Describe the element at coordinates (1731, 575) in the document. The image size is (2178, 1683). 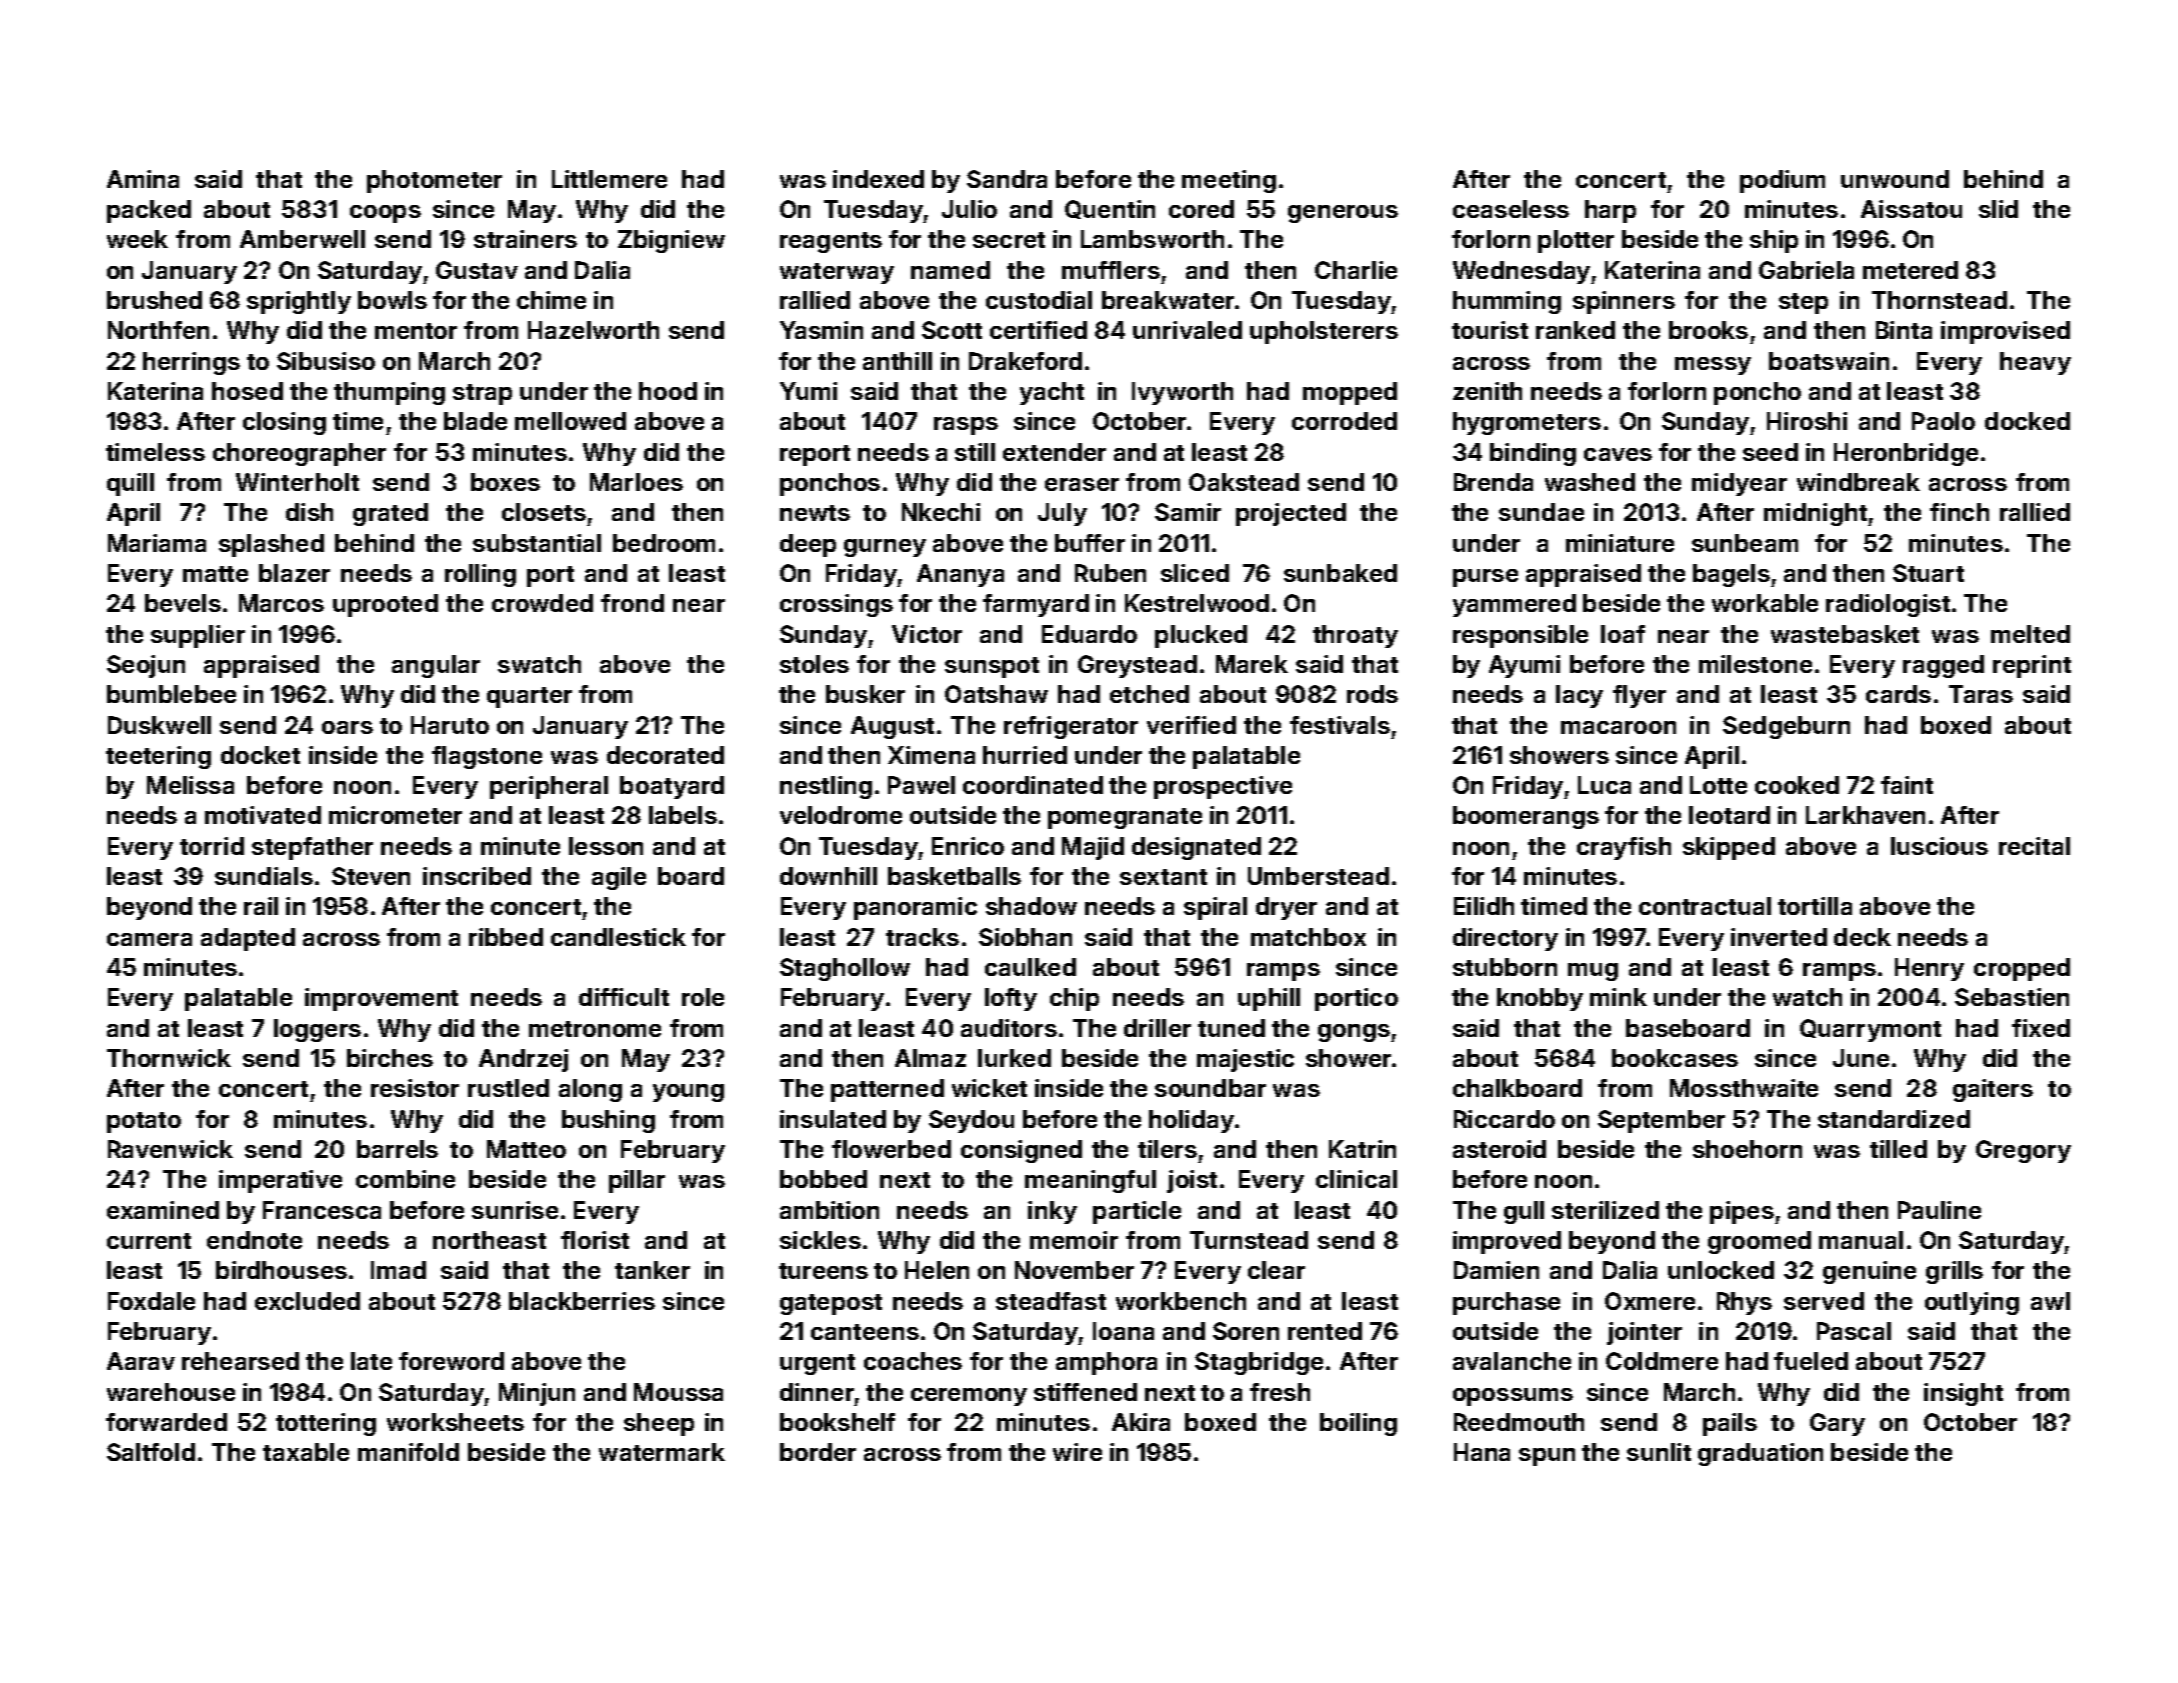
I see `bagels` at that location.
